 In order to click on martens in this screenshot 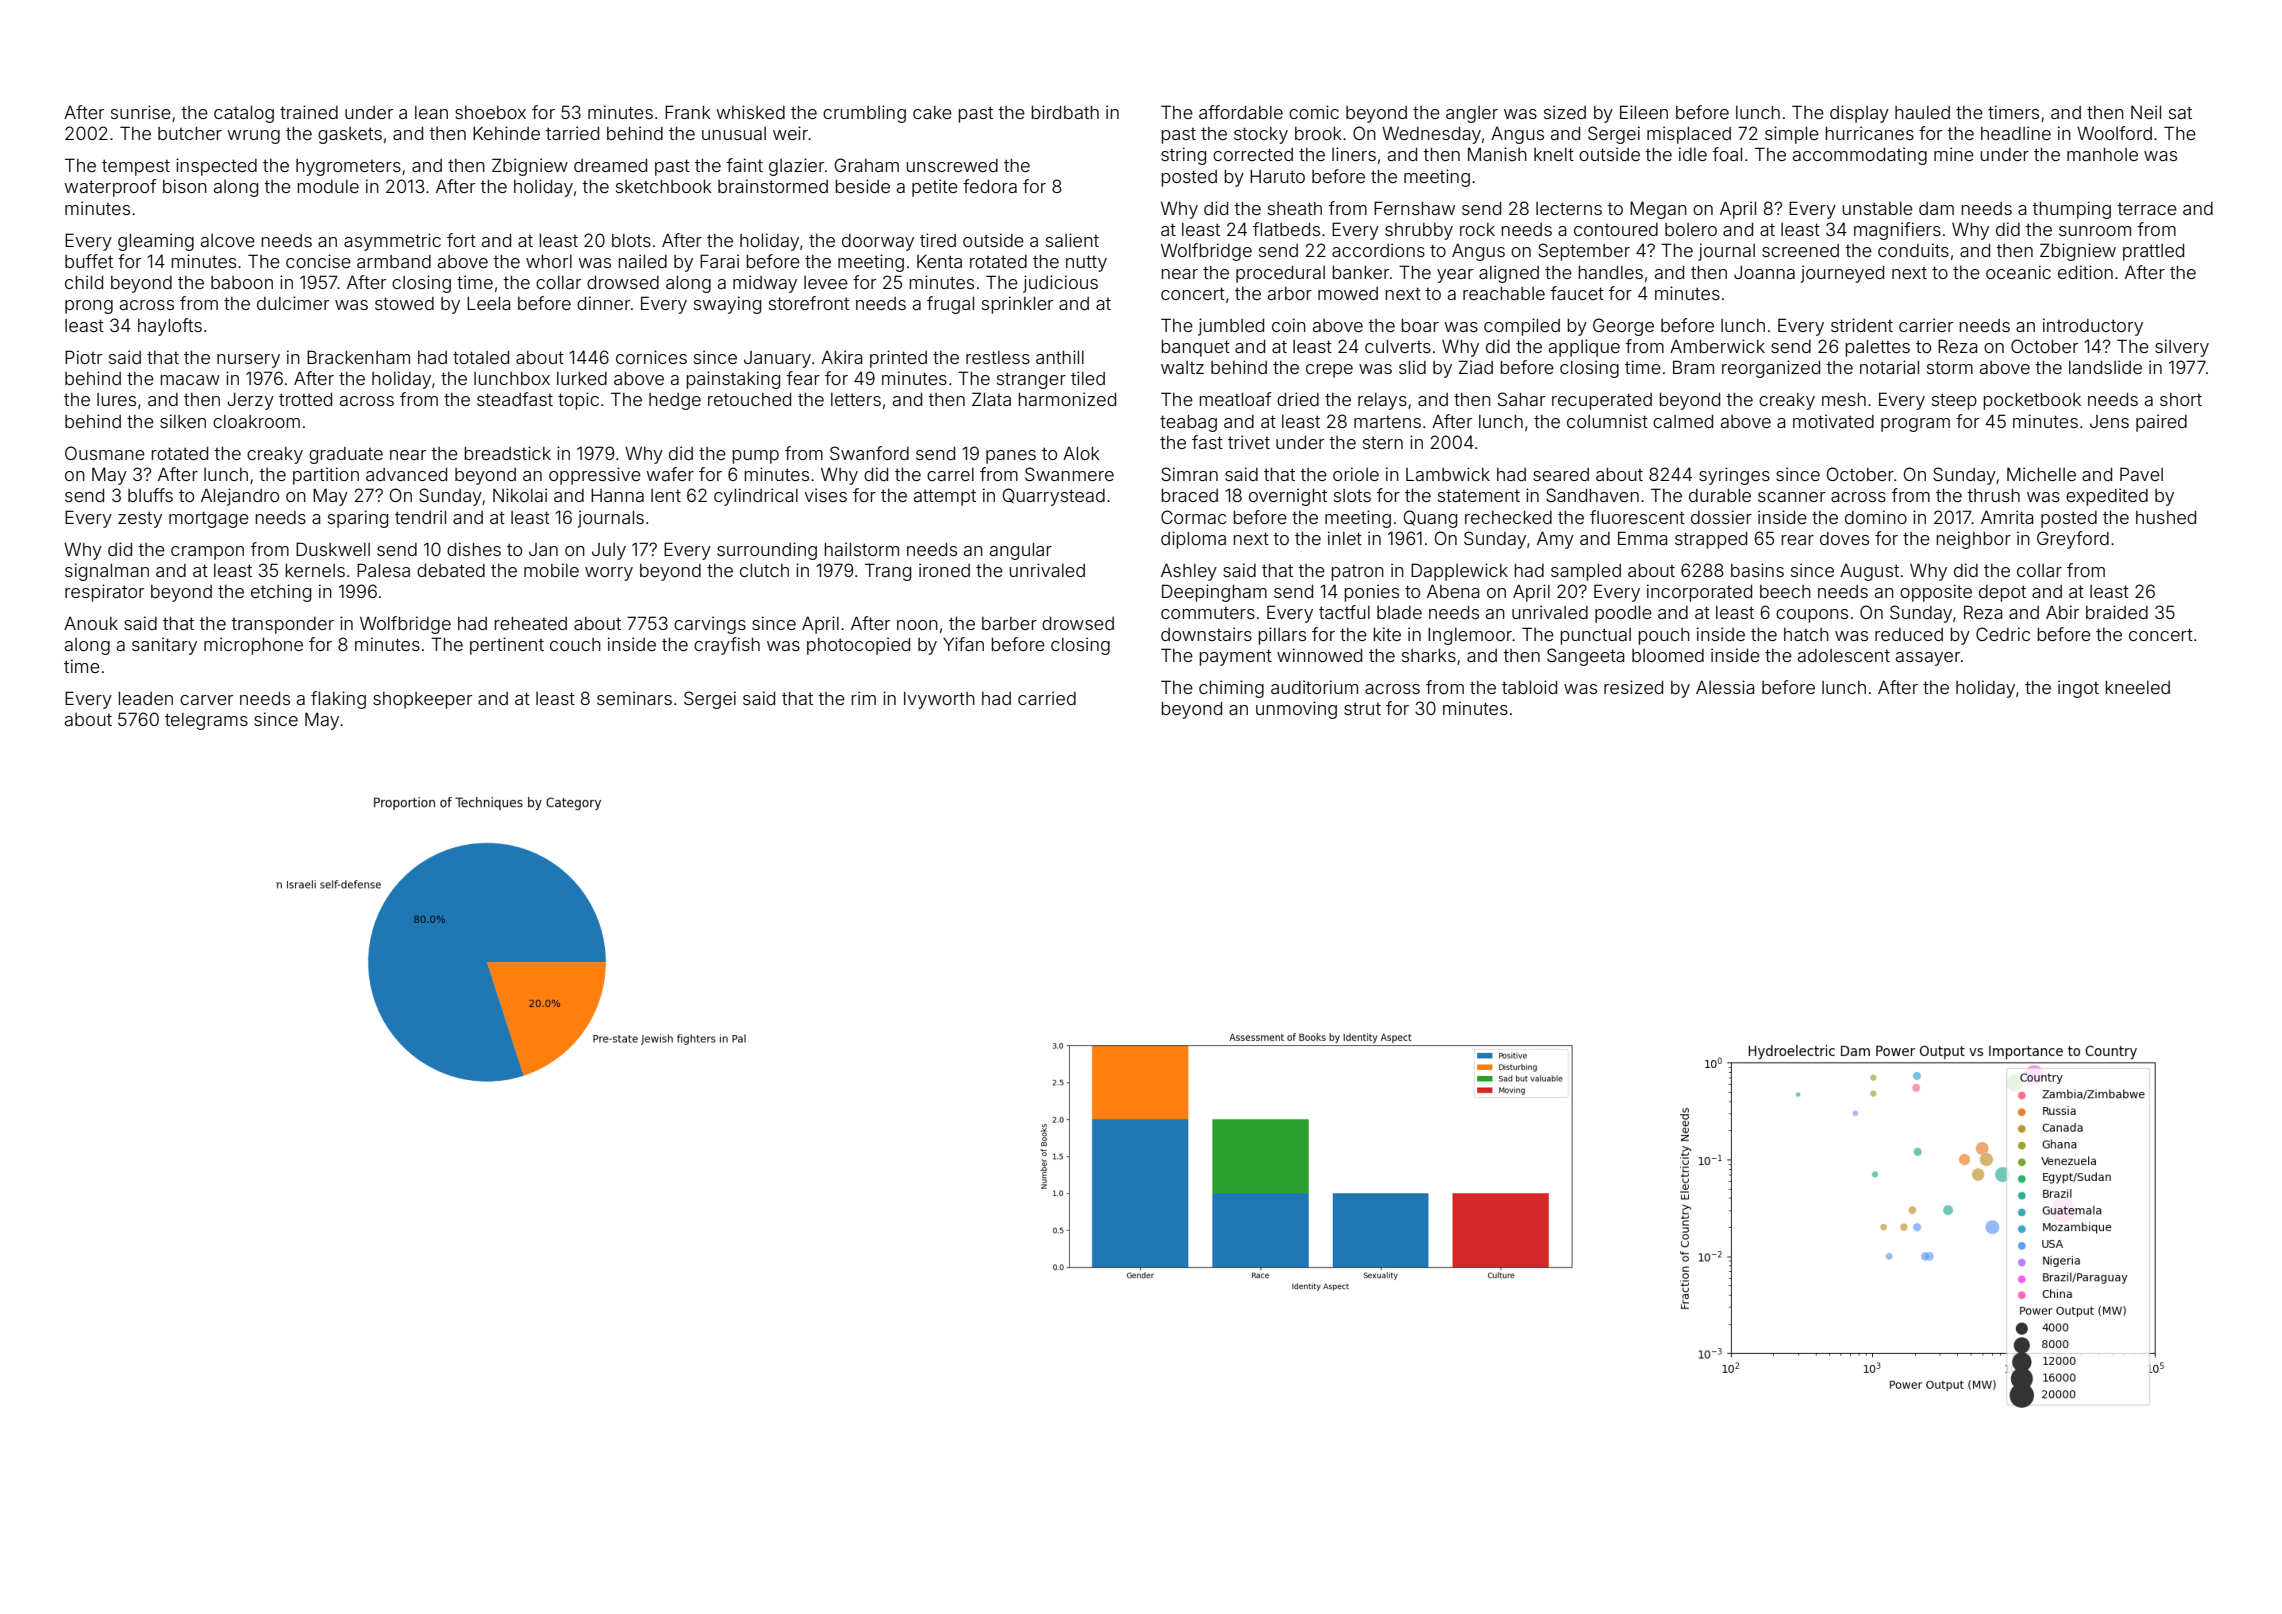, I will do `click(1387, 422)`.
